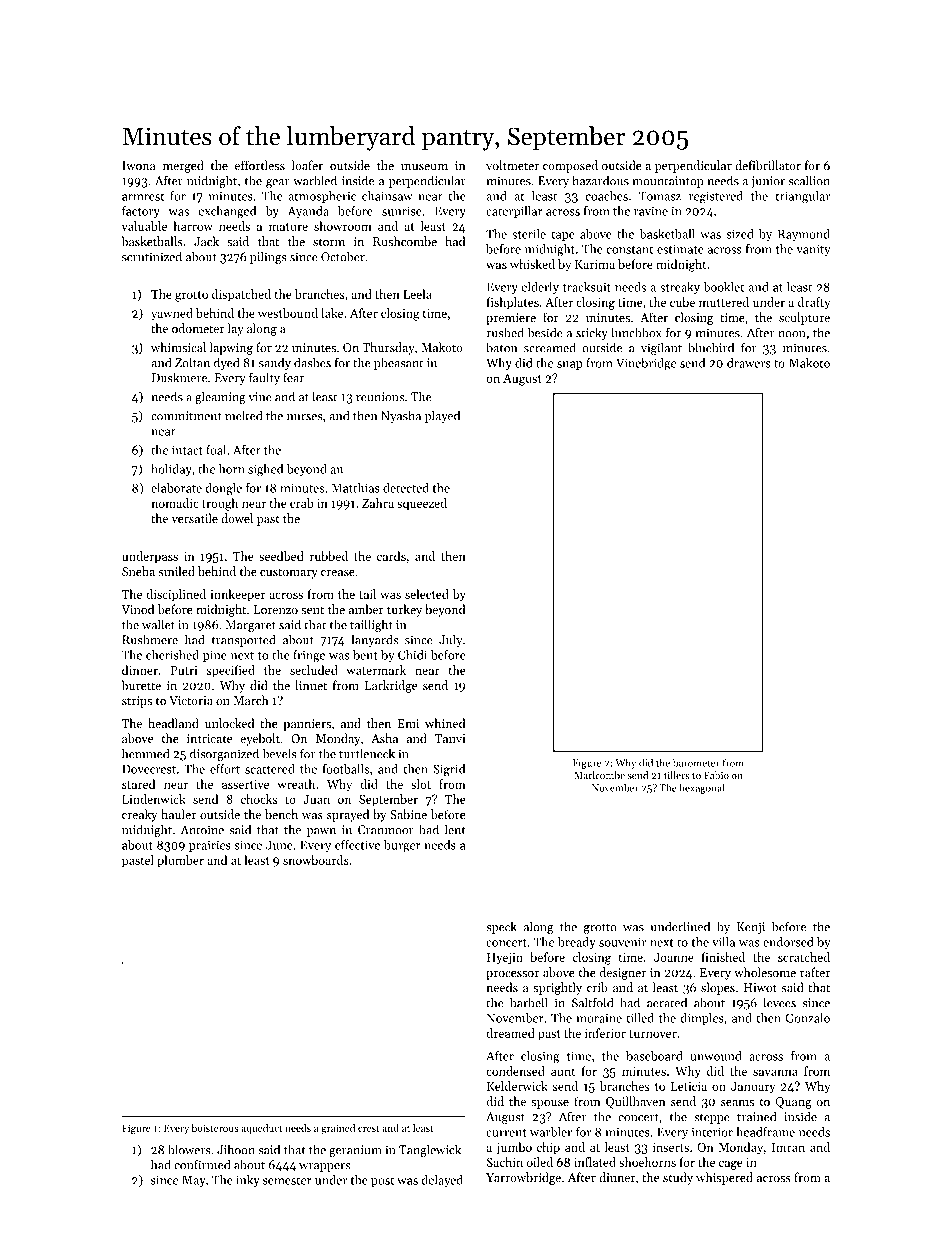  I want to click on baton, so click(501, 347).
